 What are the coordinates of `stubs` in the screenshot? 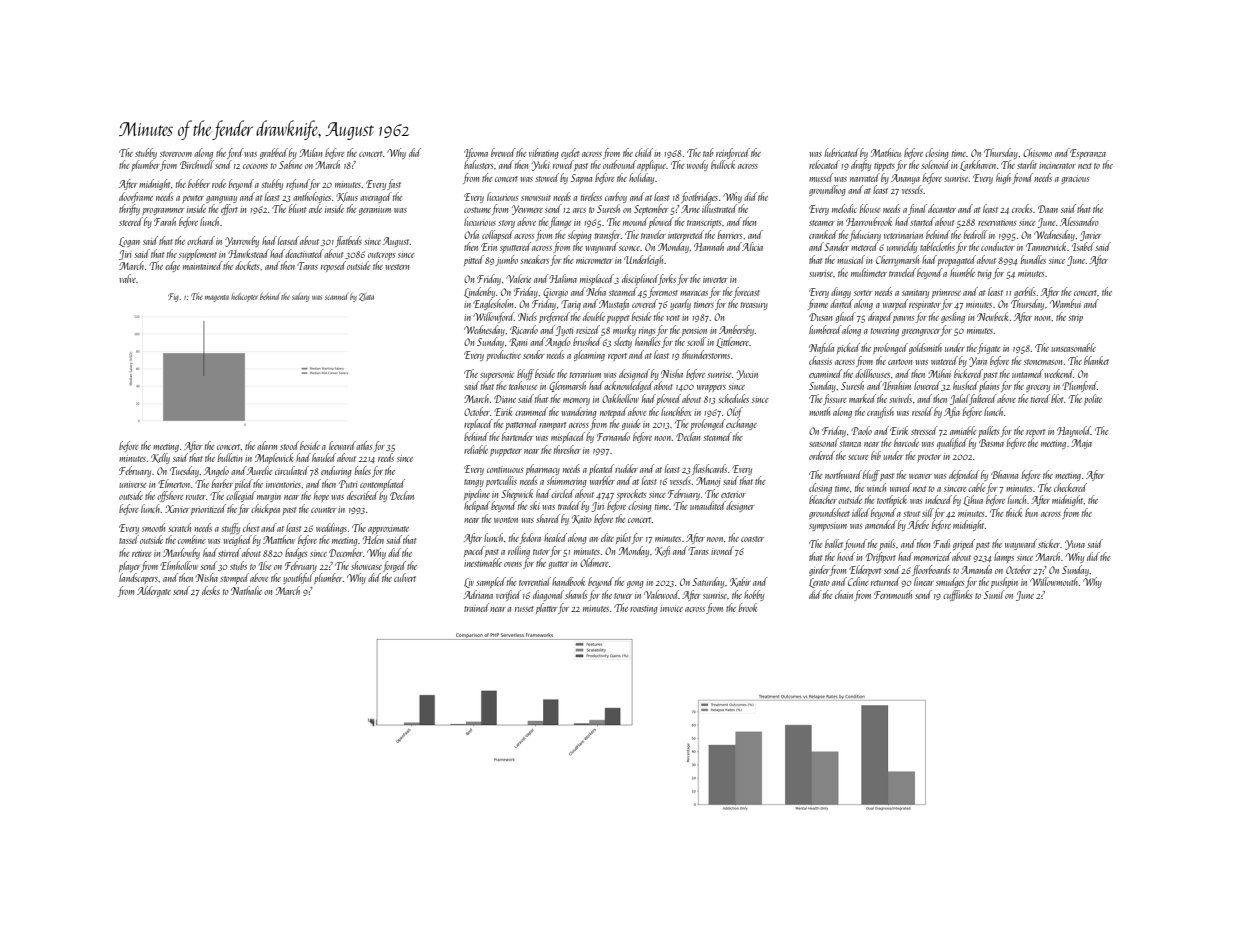 It's located at (238, 565).
